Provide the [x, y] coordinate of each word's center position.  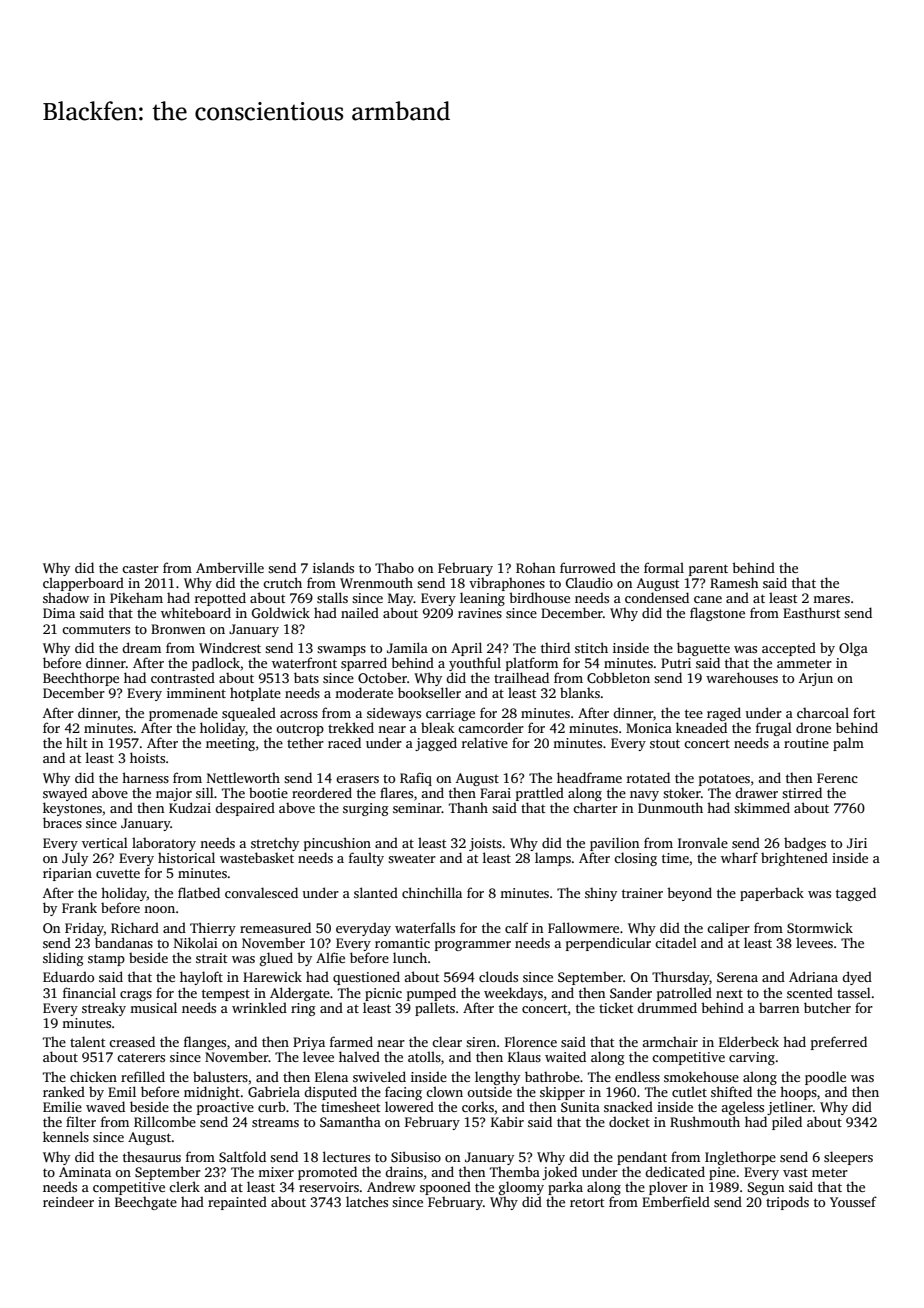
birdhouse [539, 597]
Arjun [816, 679]
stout [665, 743]
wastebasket [257, 857]
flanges [205, 1043]
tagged [856, 894]
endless [637, 1076]
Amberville [230, 567]
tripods [787, 1203]
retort [587, 1202]
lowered [409, 1106]
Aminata [85, 1172]
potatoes [724, 780]
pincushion [337, 844]
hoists [147, 757]
